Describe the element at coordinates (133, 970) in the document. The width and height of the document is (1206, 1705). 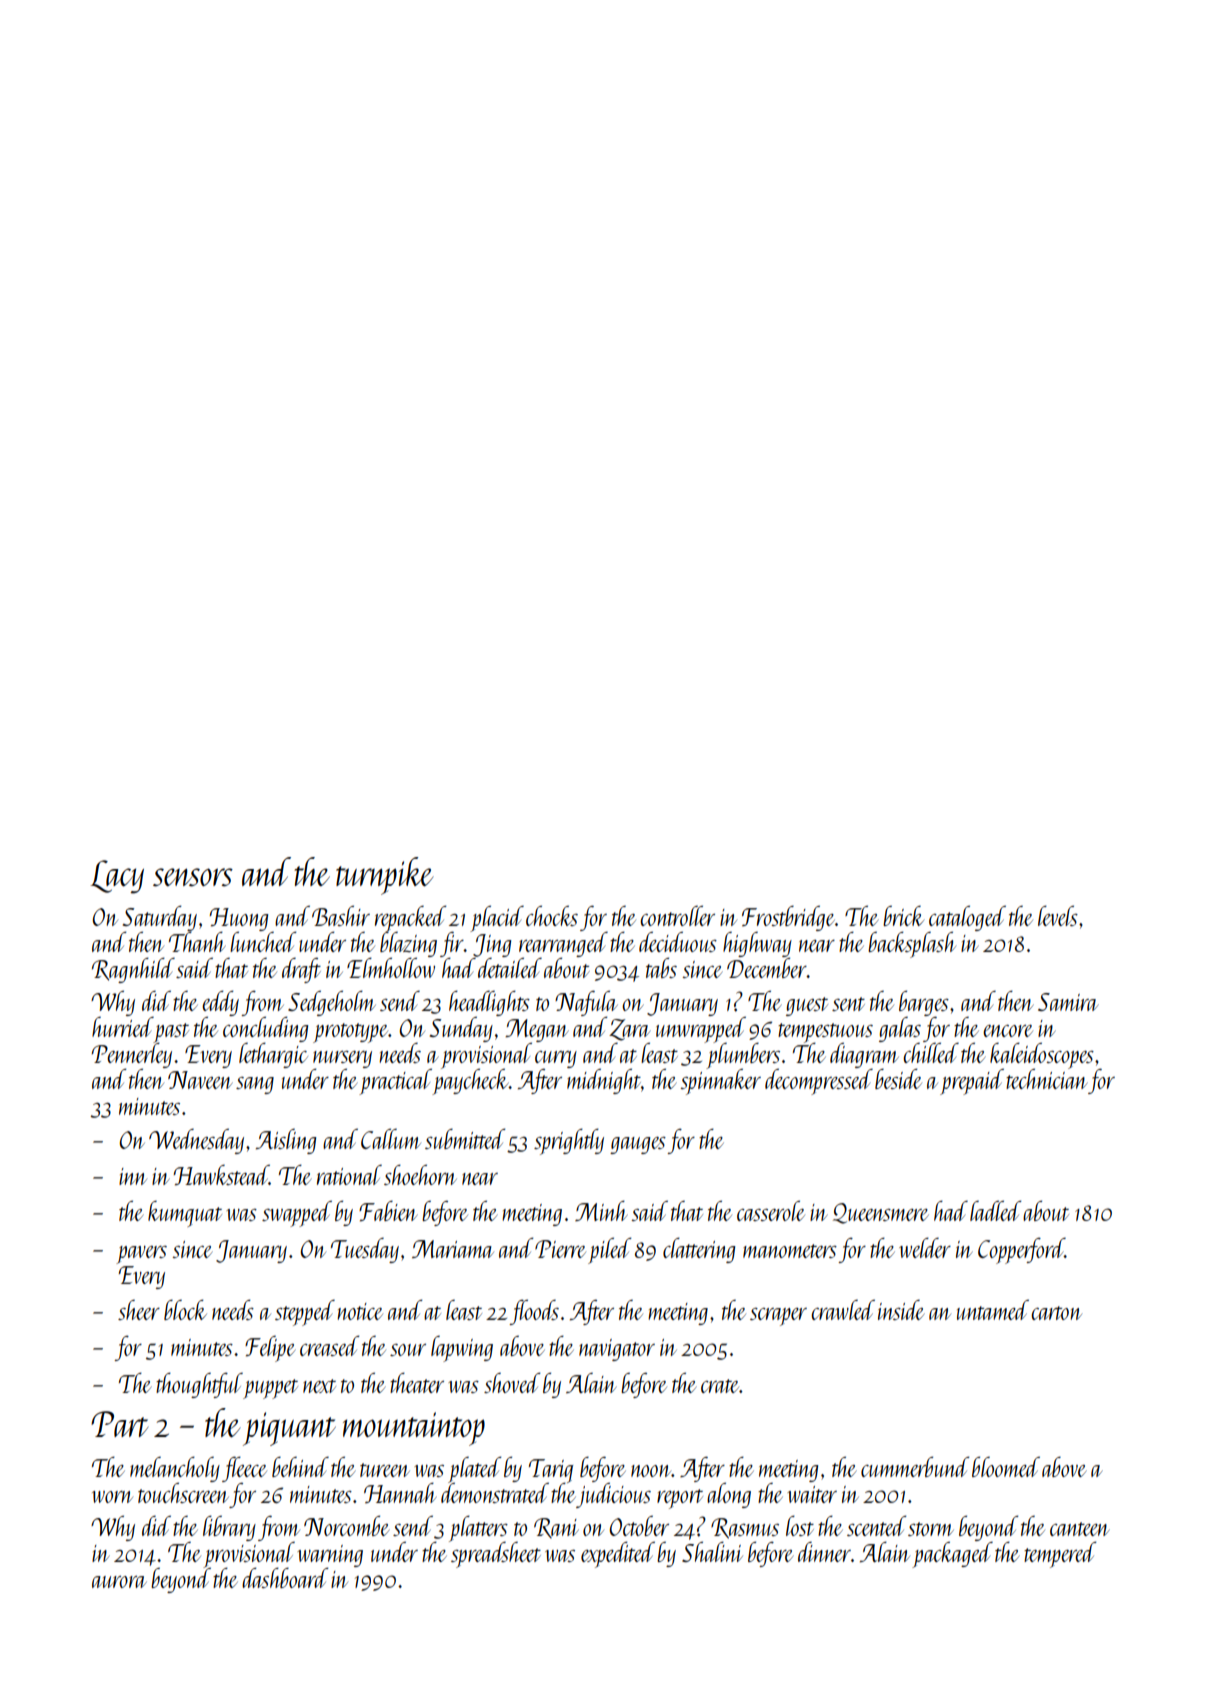
I see `Ragnhild` at that location.
